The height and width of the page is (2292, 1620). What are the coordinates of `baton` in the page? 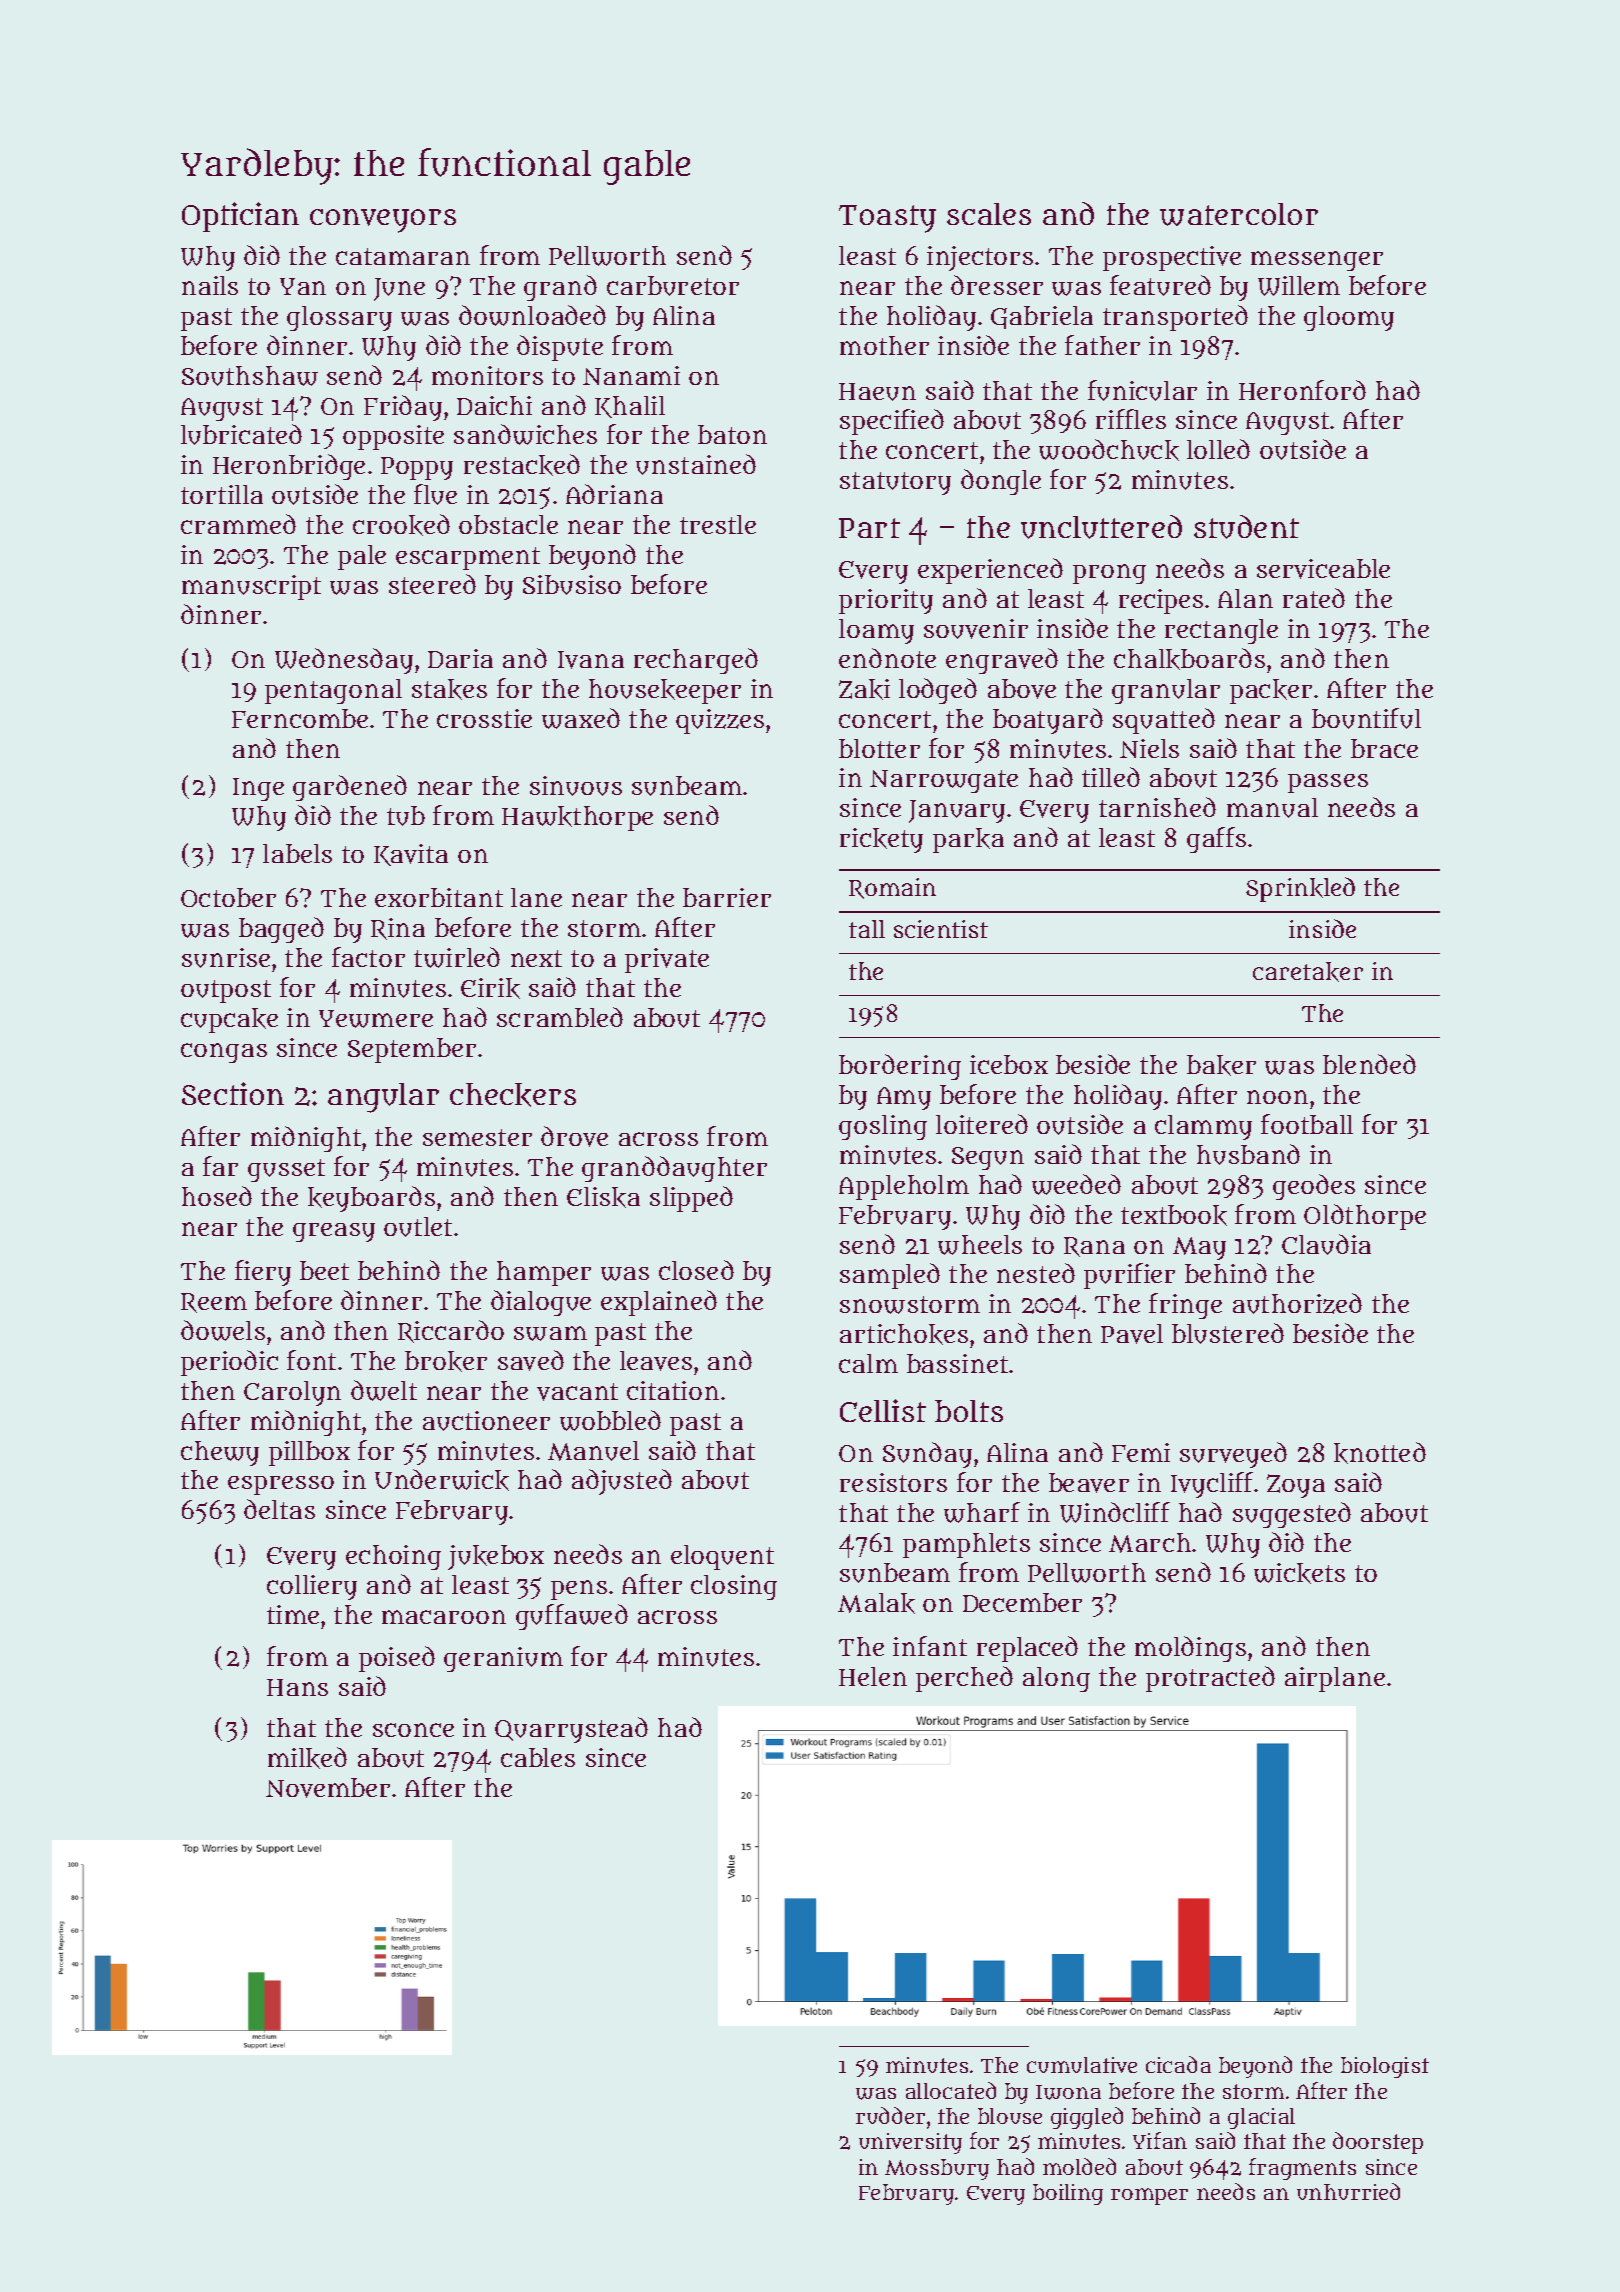 It's located at (732, 434).
